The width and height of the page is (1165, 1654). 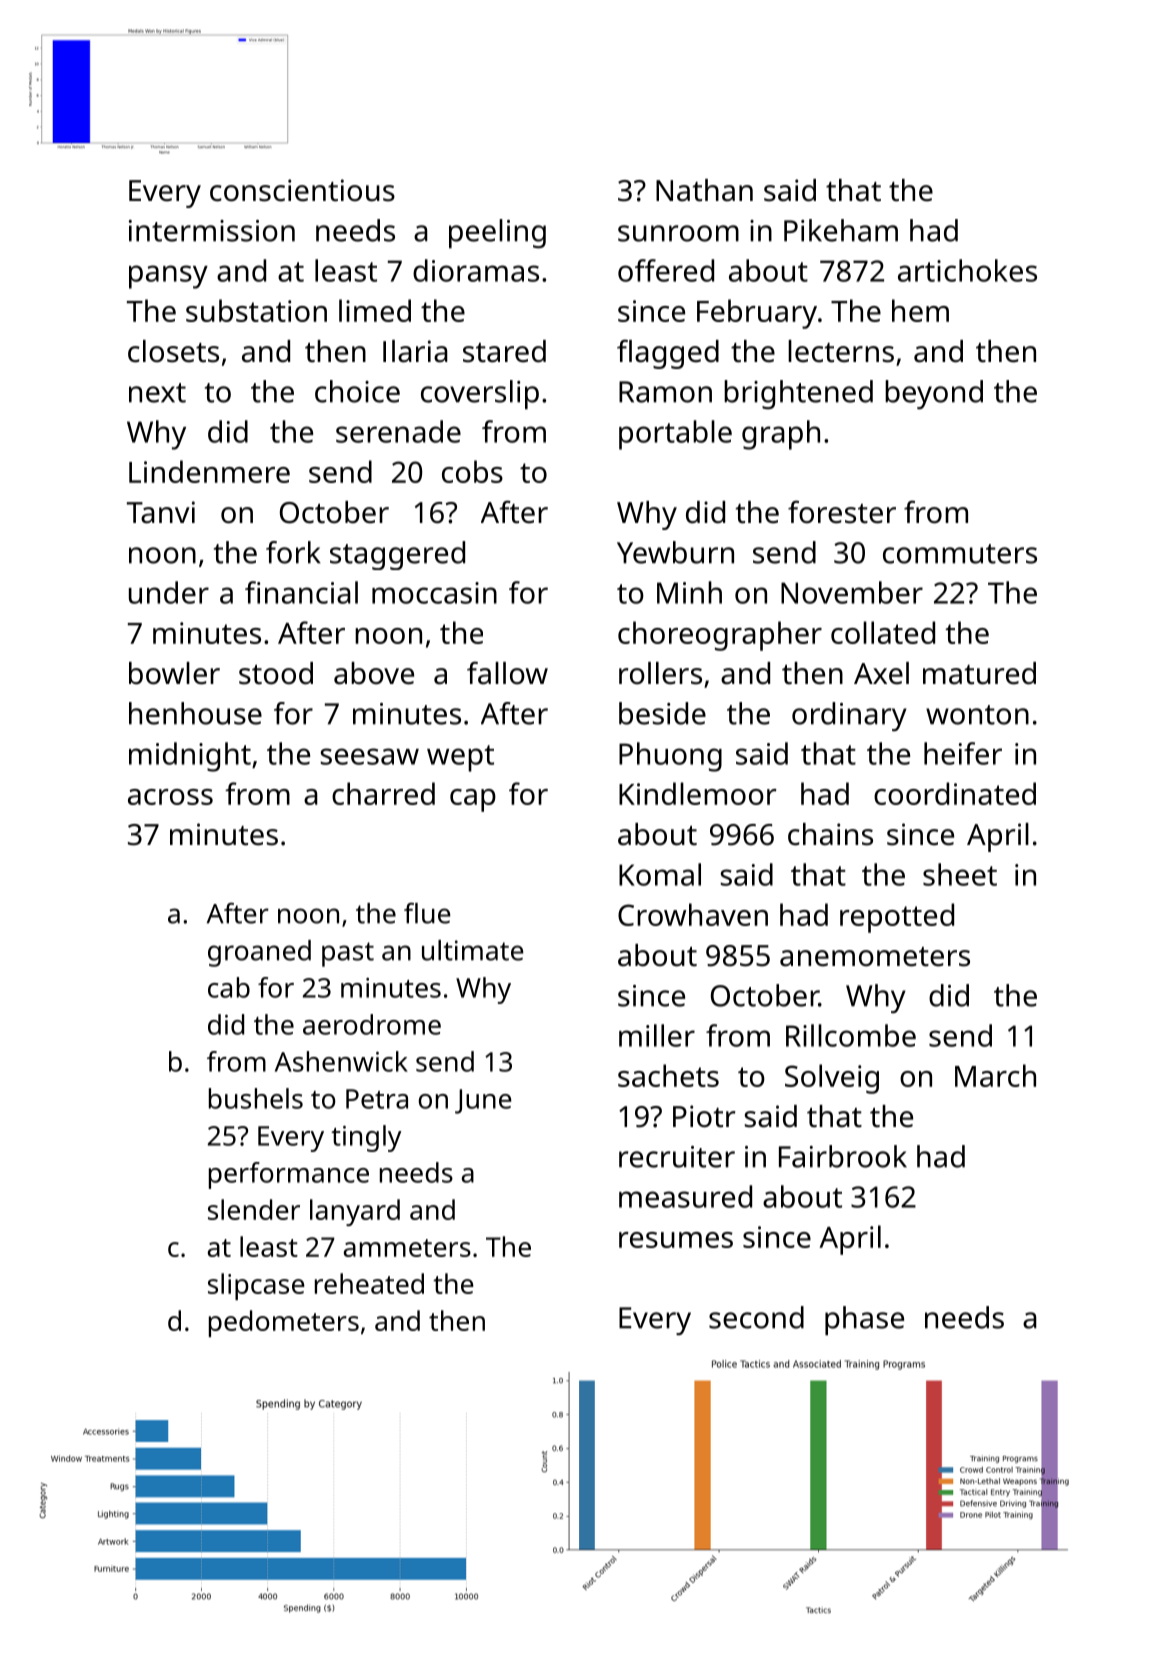 What do you see at coordinates (284, 1323) in the page?
I see `pedometers` at bounding box center [284, 1323].
